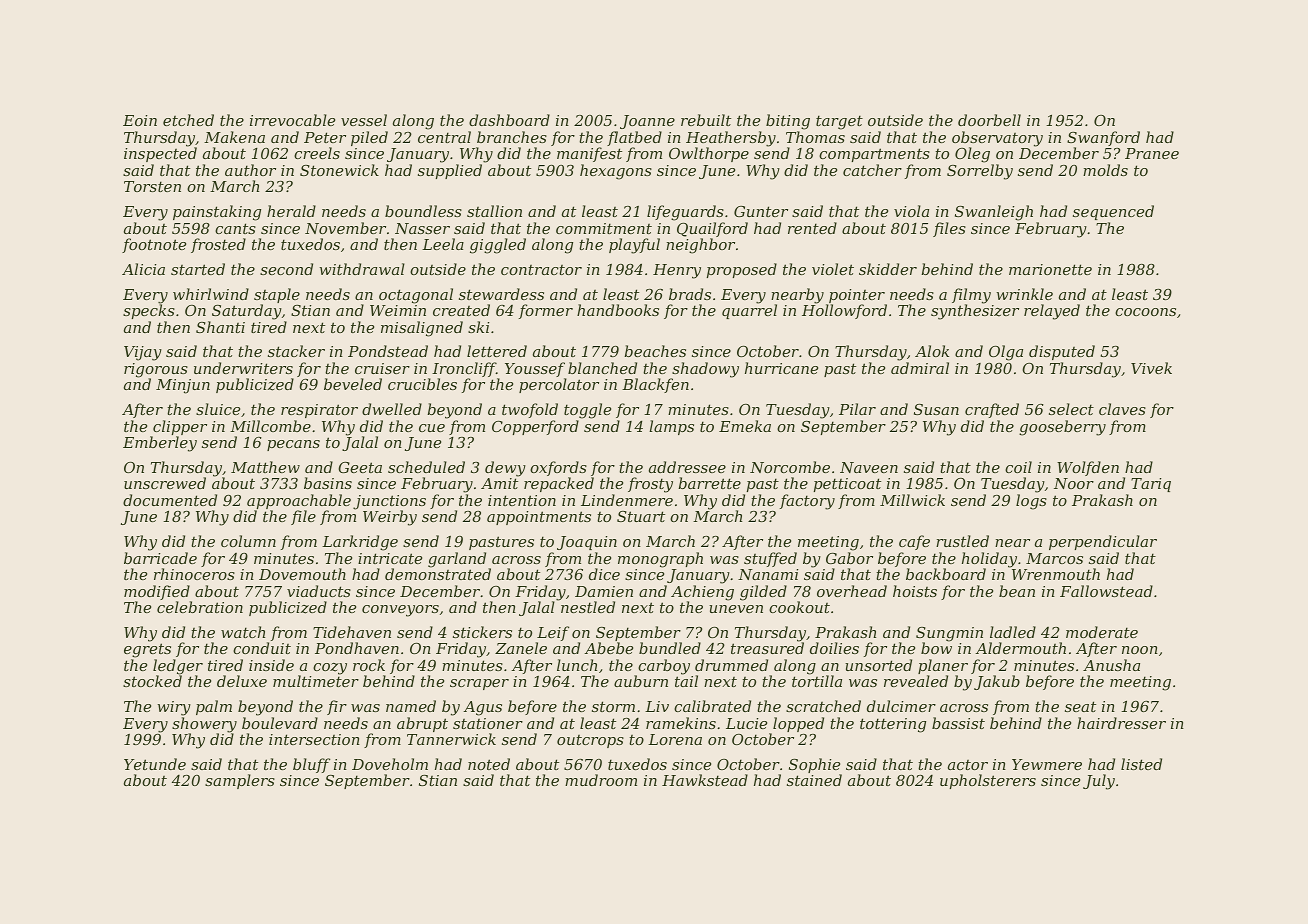  I want to click on toggle, so click(587, 411).
